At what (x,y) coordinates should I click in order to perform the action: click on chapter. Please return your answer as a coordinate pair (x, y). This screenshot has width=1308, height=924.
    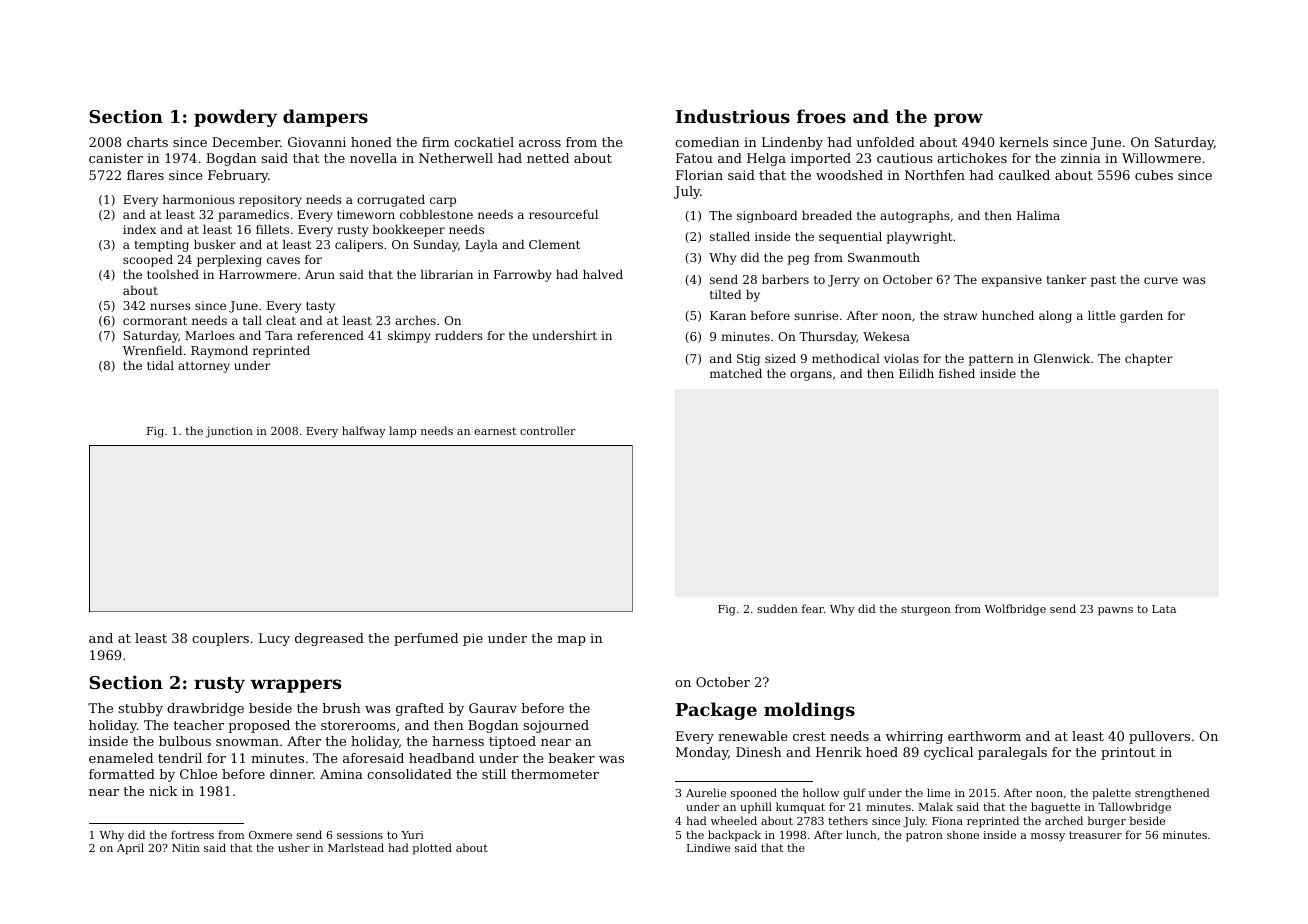
    Looking at the image, I should click on (1149, 360).
